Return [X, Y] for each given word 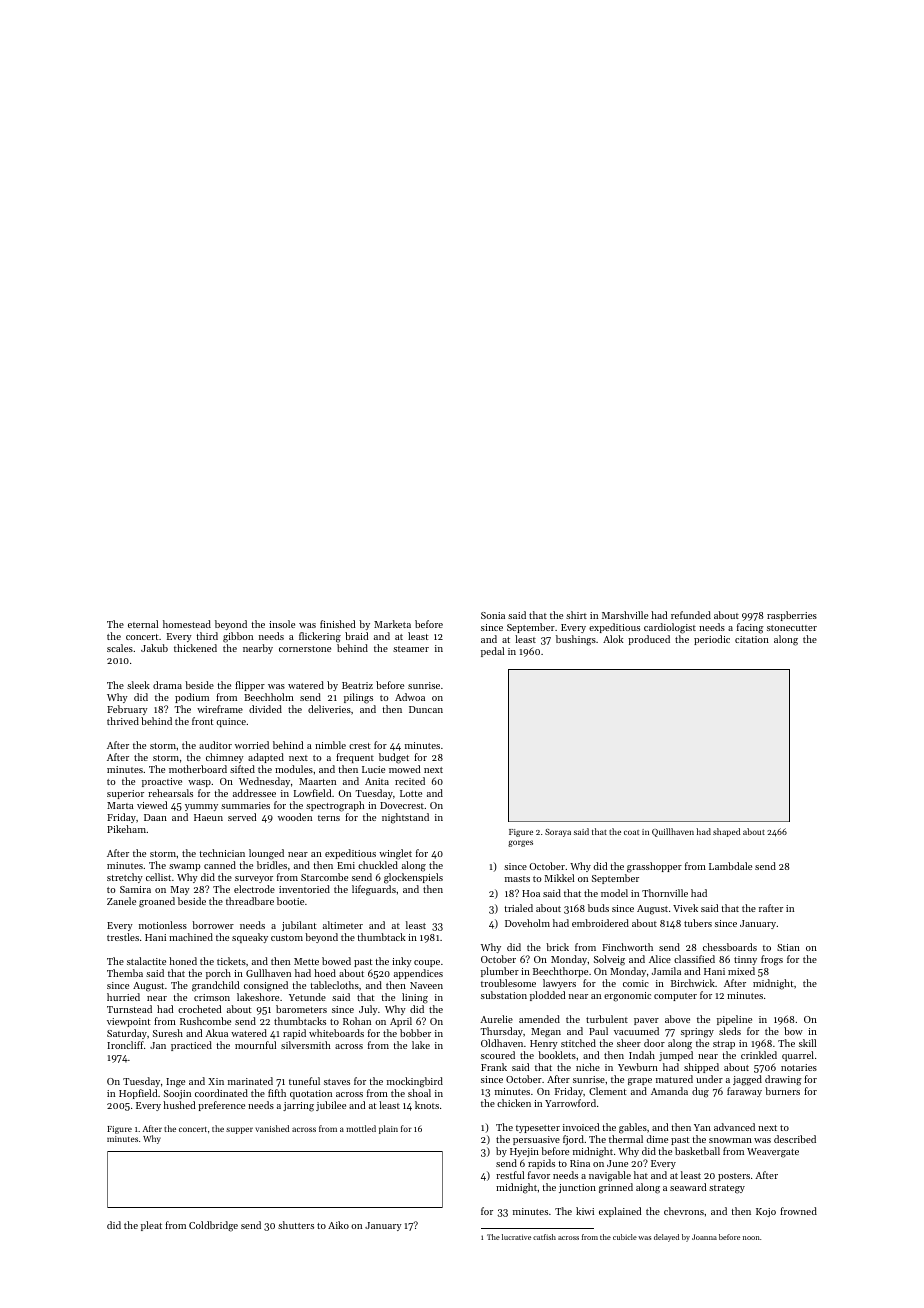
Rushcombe [205, 1021]
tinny [745, 960]
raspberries [792, 616]
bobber [415, 1033]
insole [282, 624]
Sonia [493, 615]
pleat [151, 1226]
